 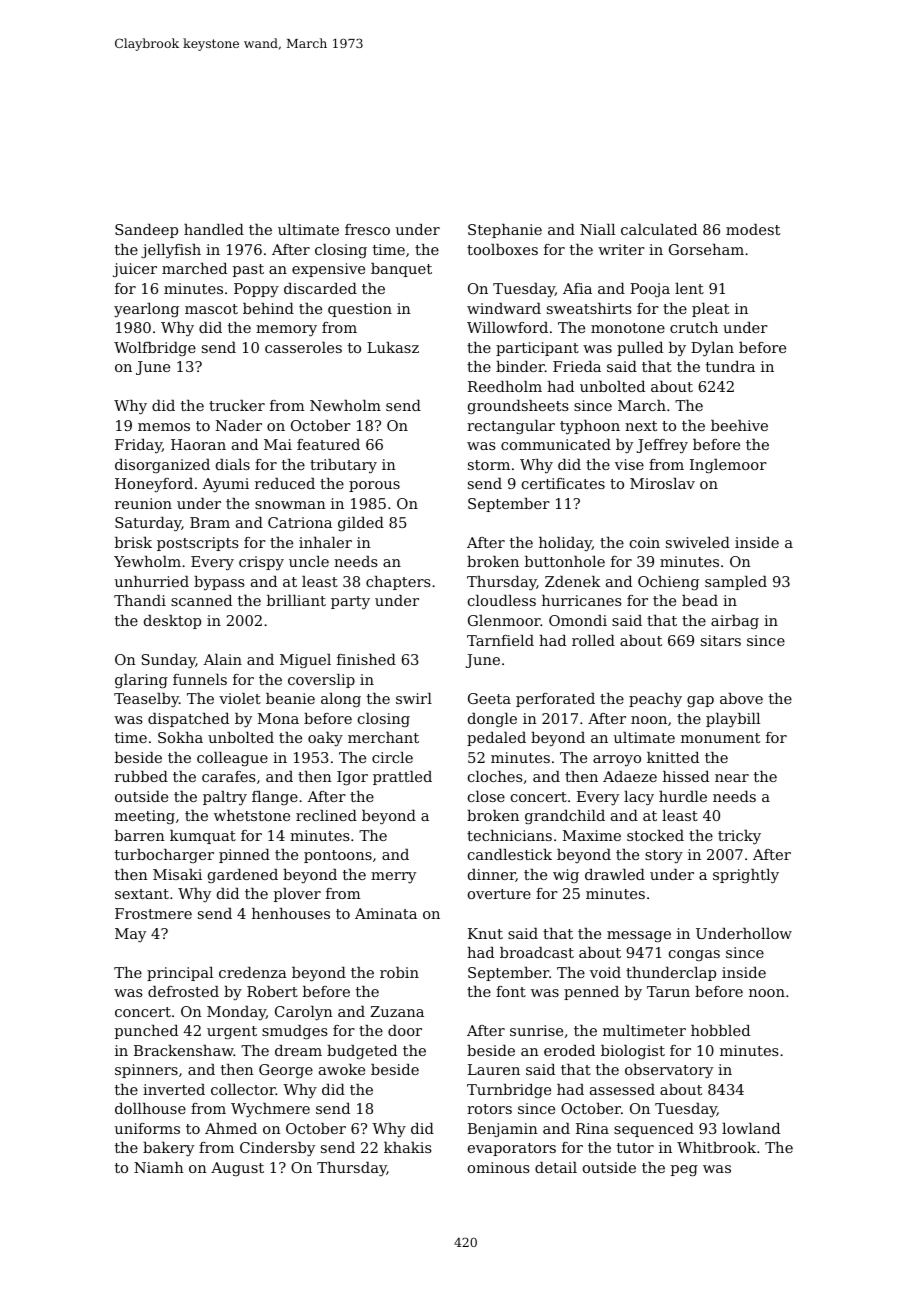 I want to click on dinner, so click(x=492, y=875).
